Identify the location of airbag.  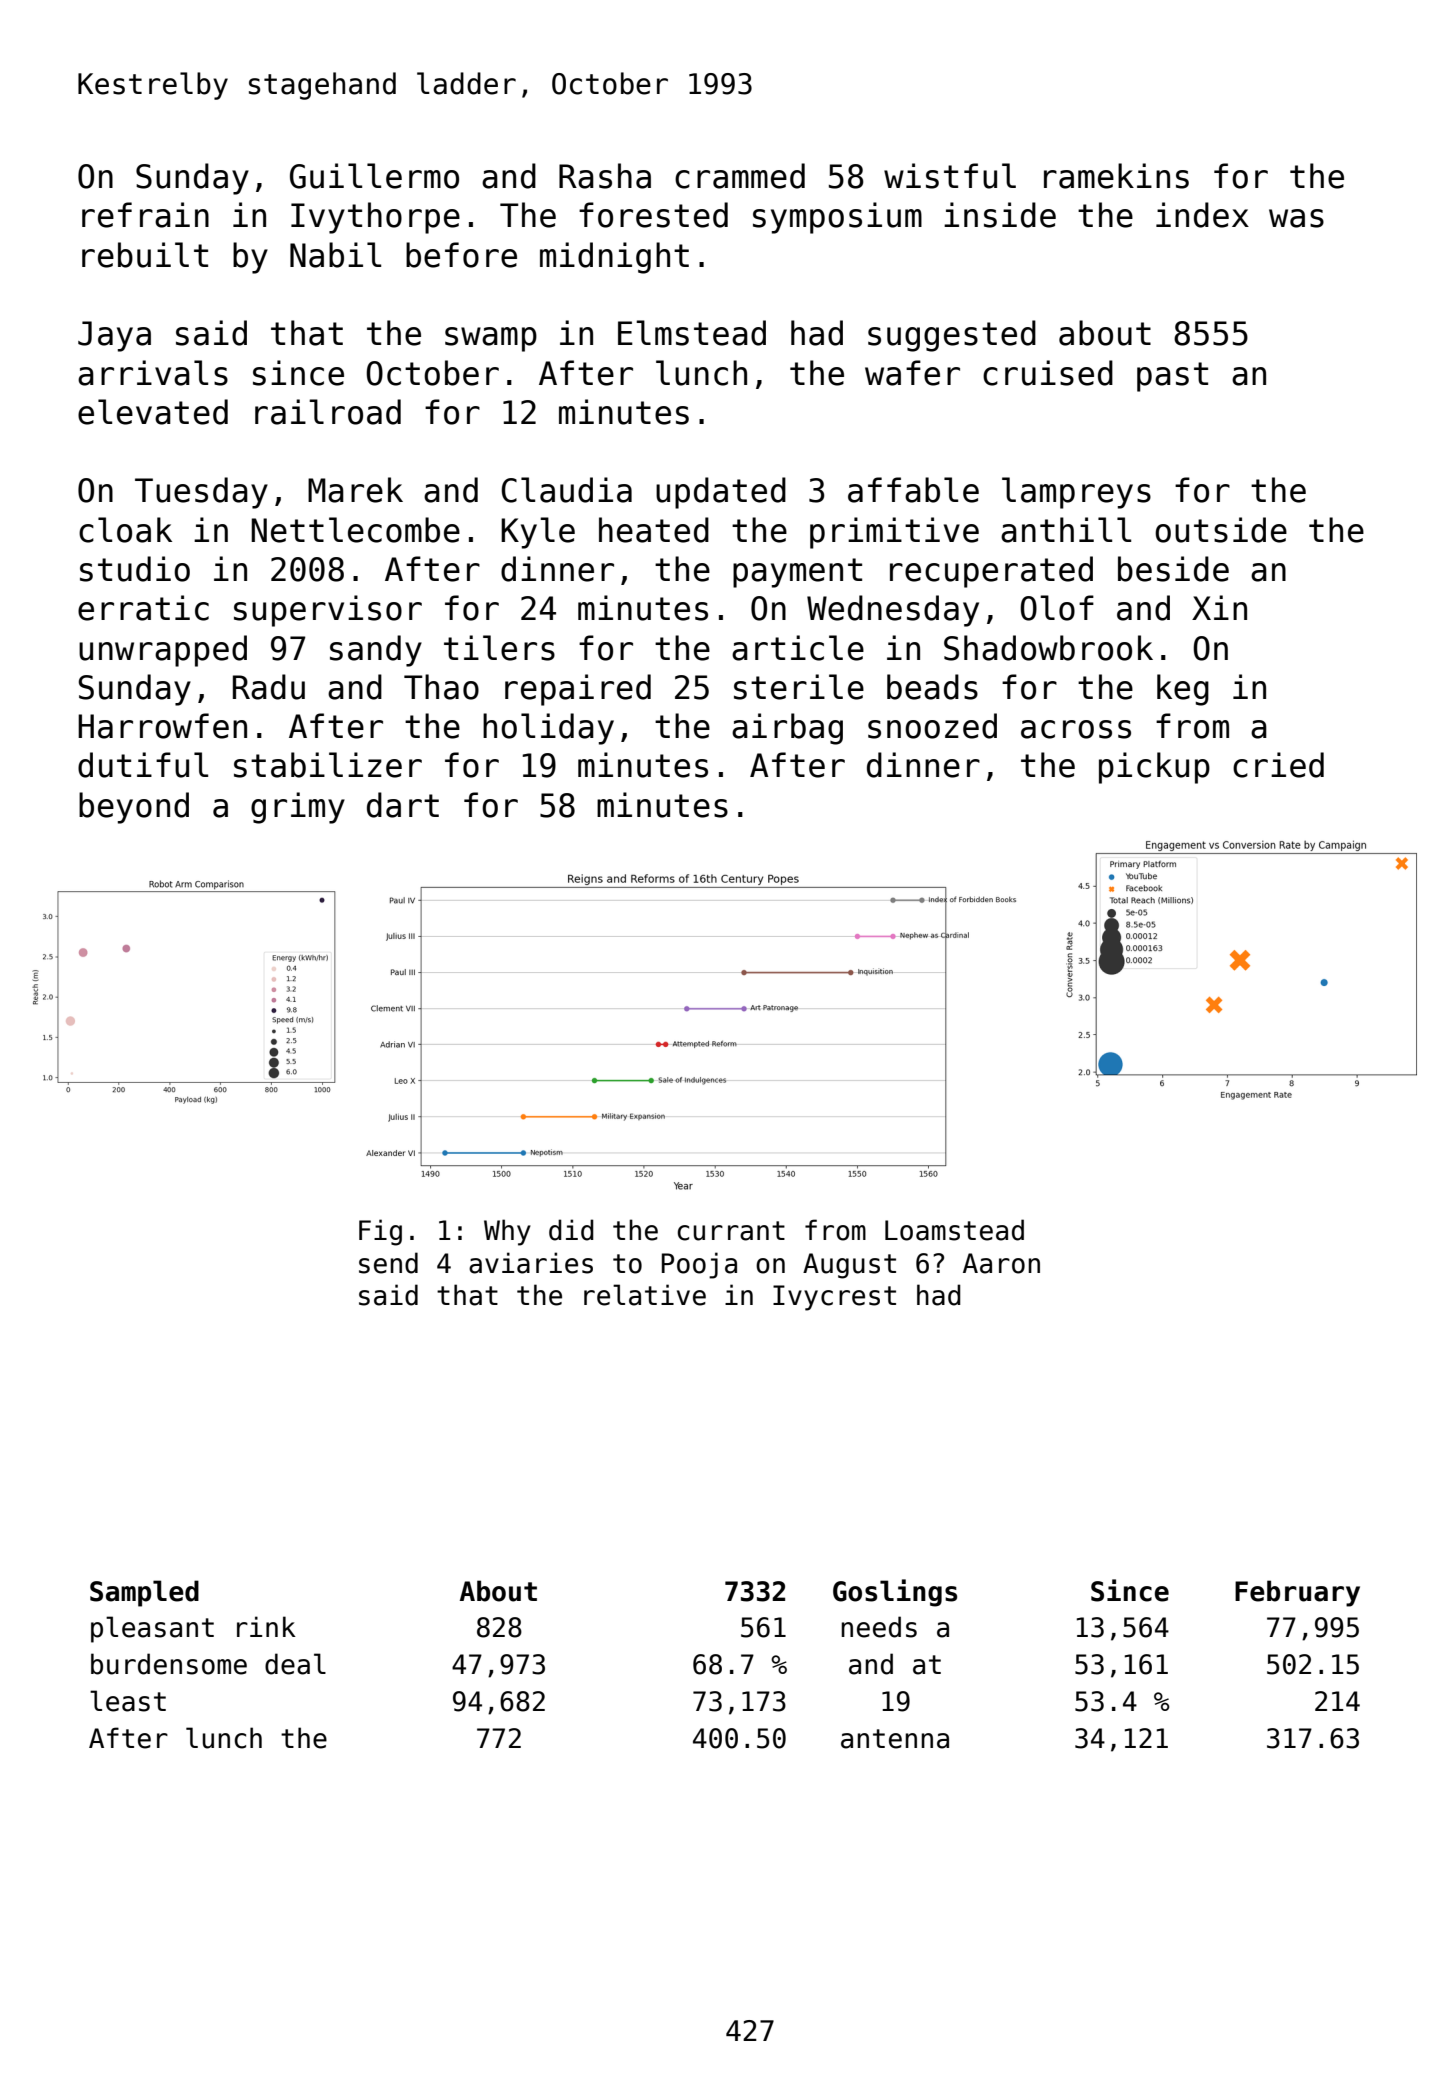
(787, 729).
